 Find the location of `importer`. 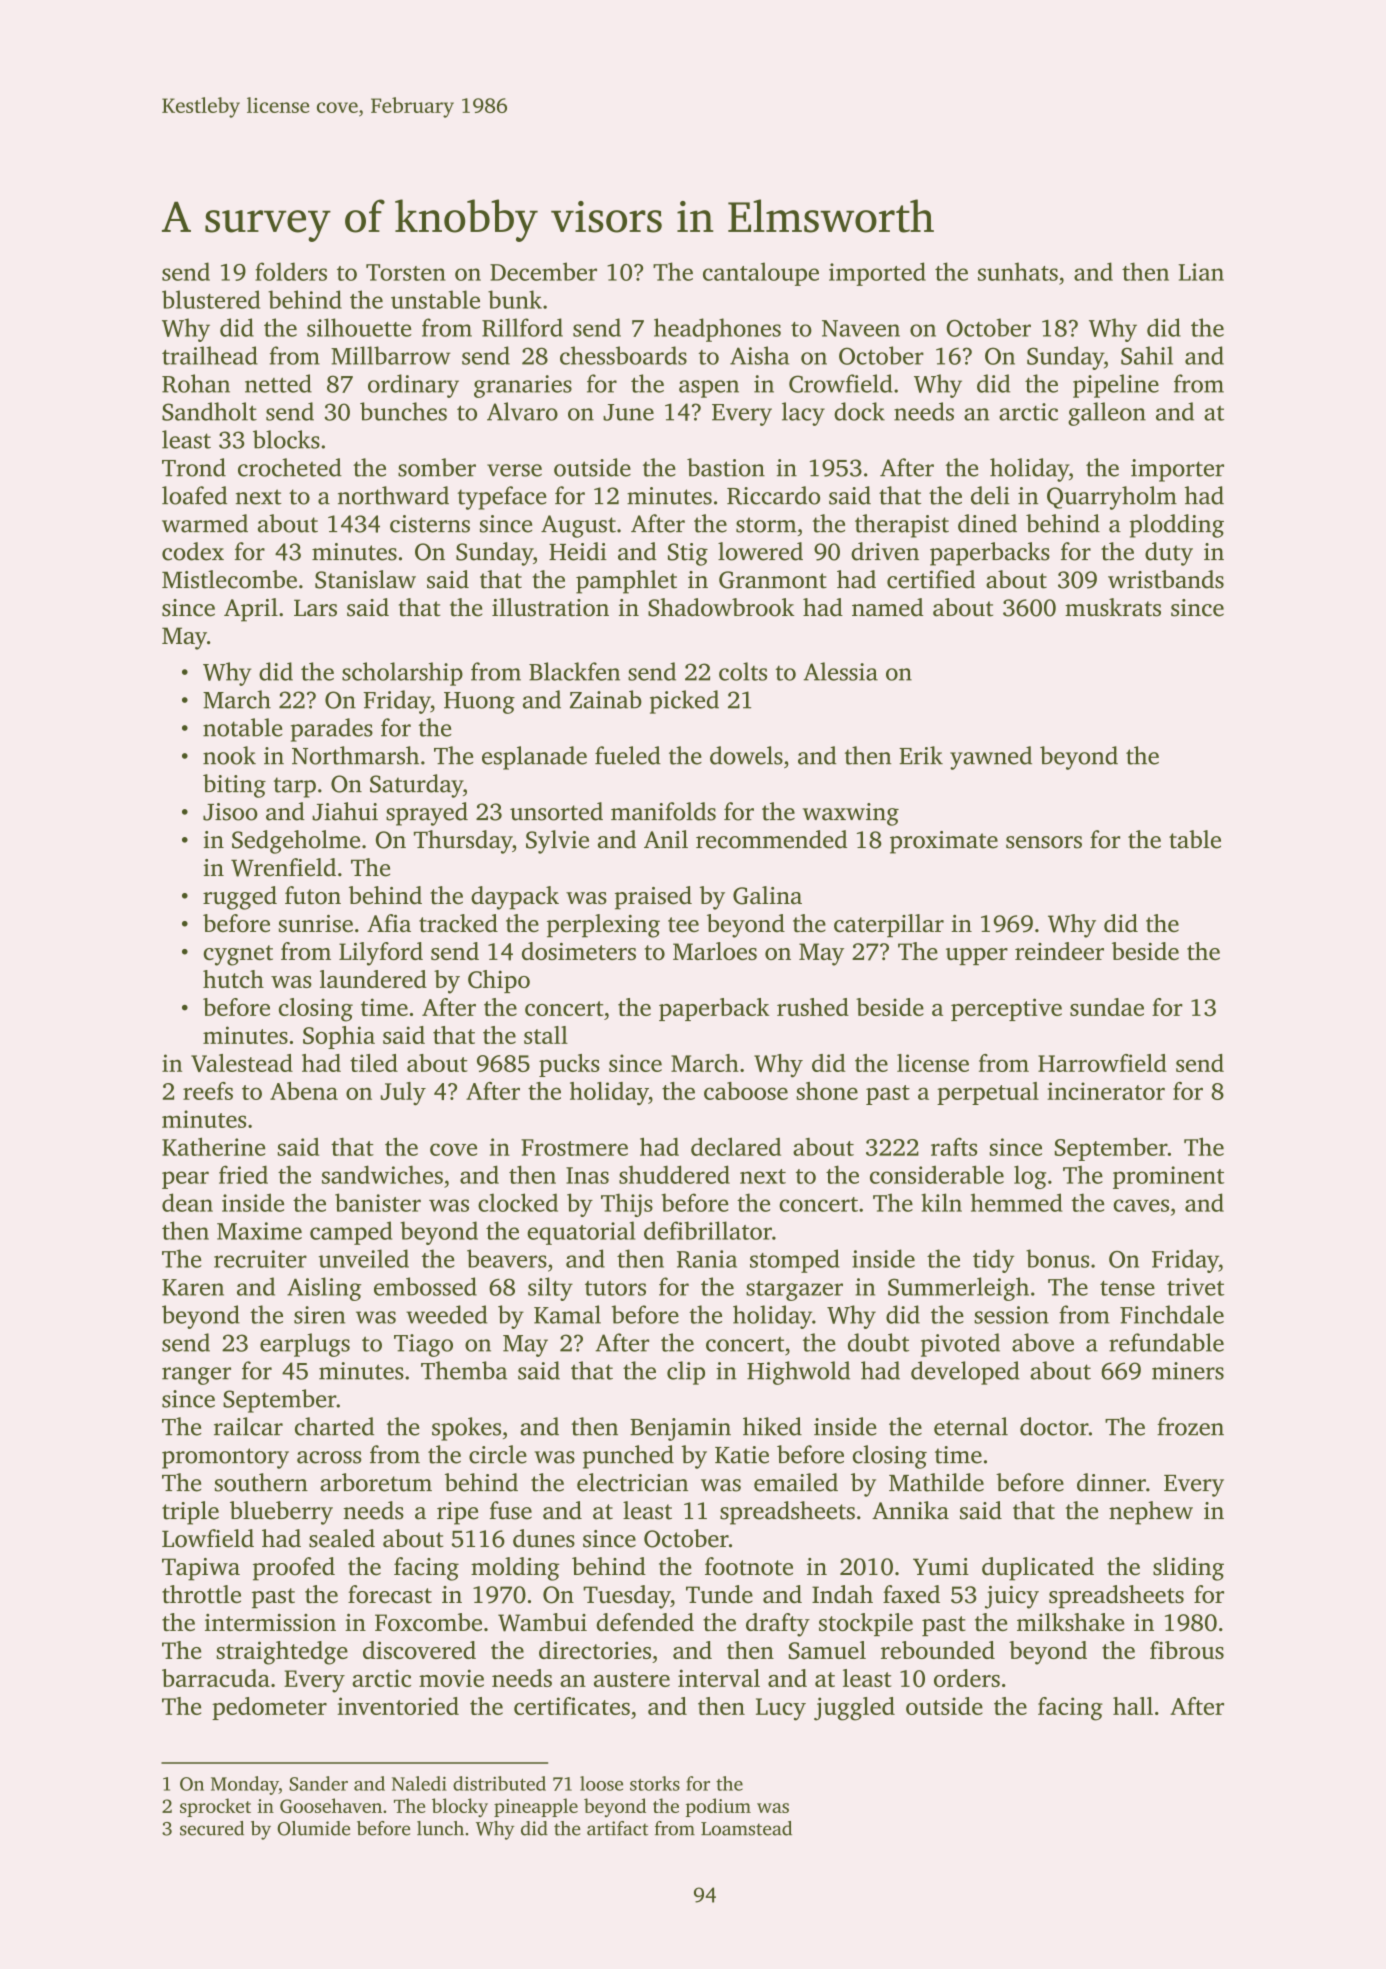

importer is located at coordinates (1177, 470).
